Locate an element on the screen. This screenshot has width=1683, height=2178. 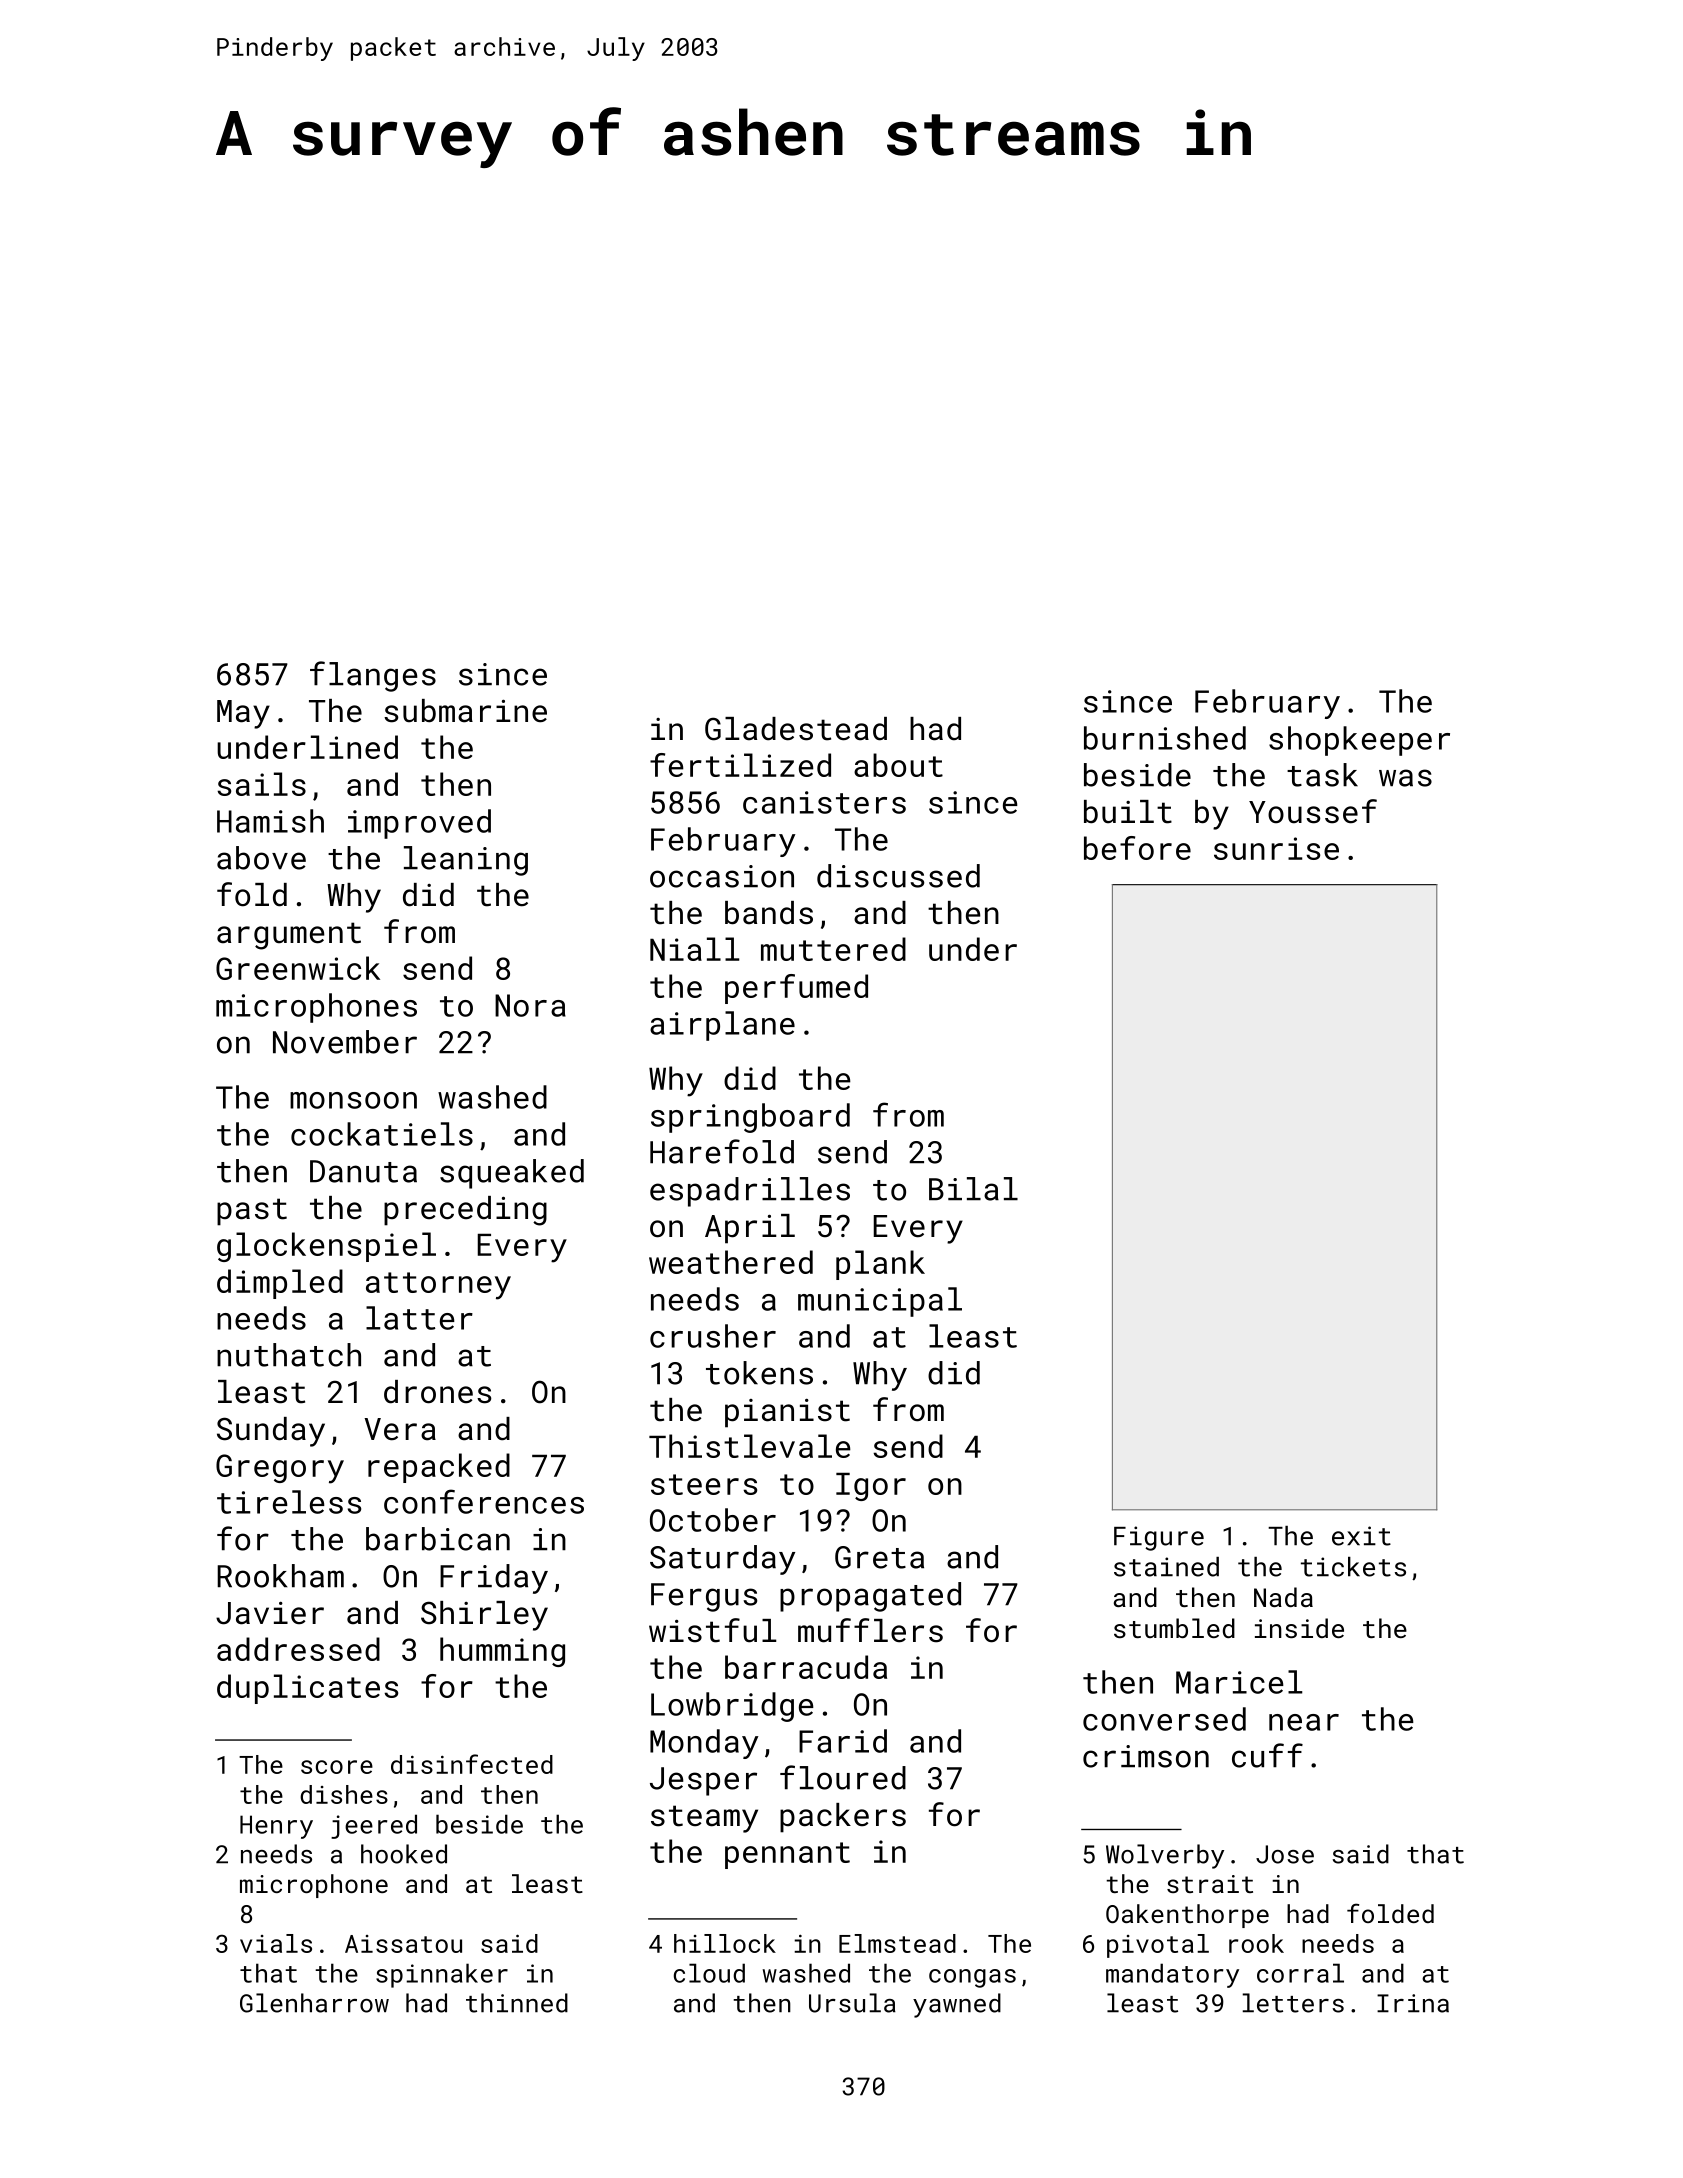
duplicates is located at coordinates (307, 1689).
